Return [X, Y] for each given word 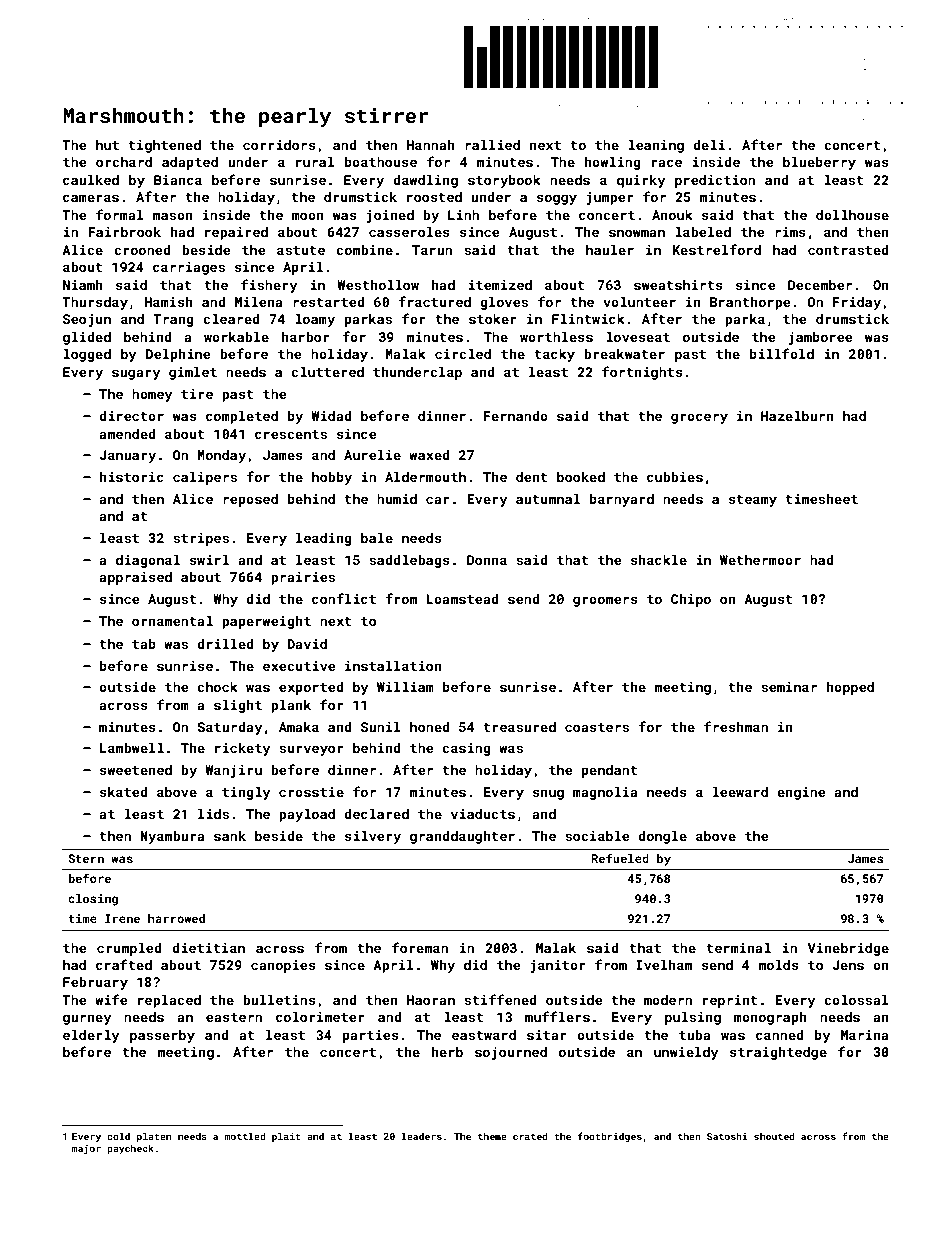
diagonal [148, 561]
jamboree [821, 338]
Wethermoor [760, 560]
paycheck [130, 1149]
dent [532, 477]
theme [492, 1136]
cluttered [327, 372]
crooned [142, 250]
